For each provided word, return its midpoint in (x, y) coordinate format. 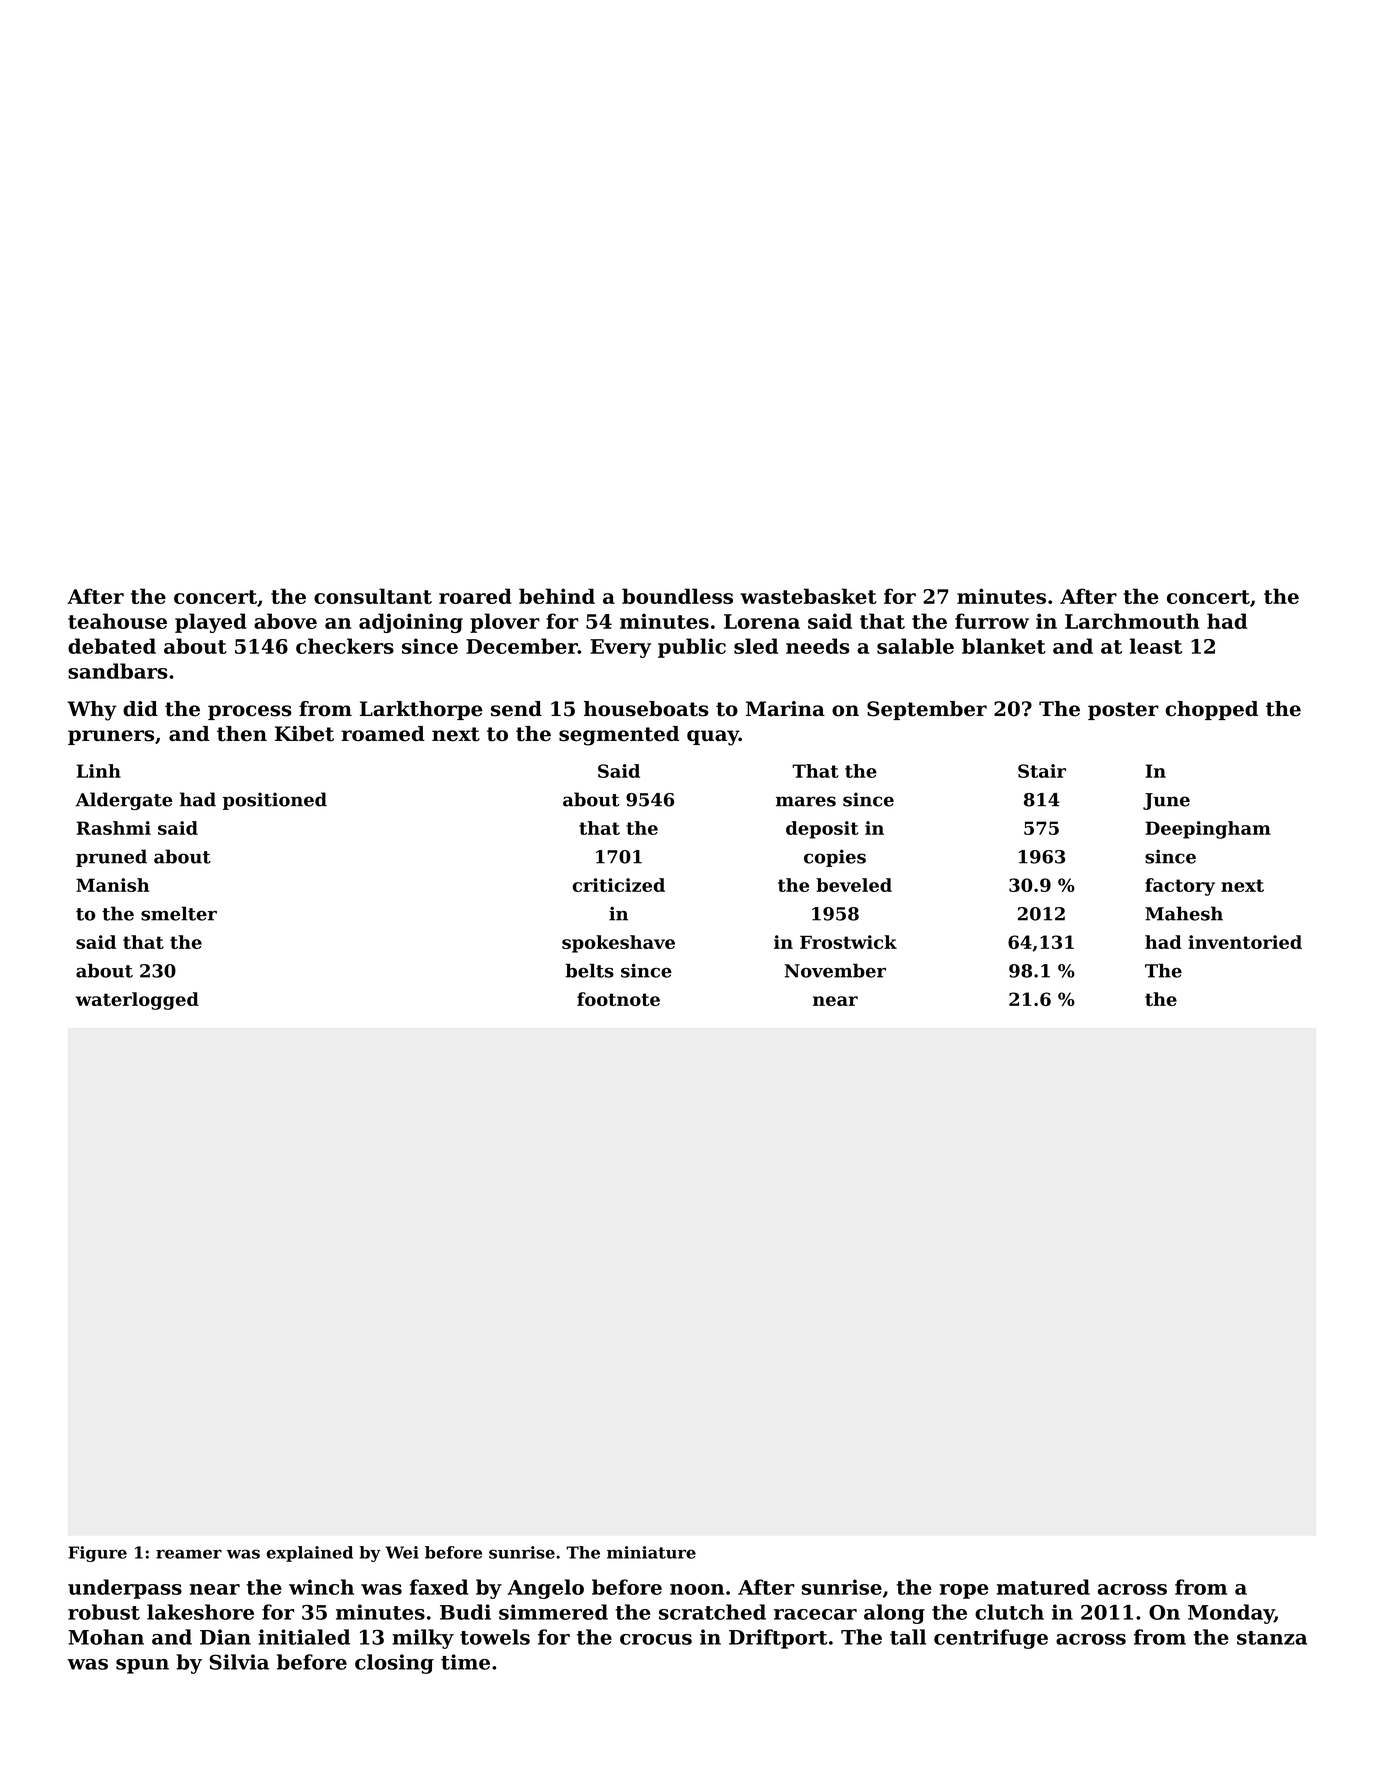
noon (697, 1589)
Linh (98, 771)
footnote (618, 999)
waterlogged (137, 1001)
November (835, 970)
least (1156, 646)
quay (713, 738)
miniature (651, 1552)
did (140, 709)
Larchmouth (1132, 621)
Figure (97, 1554)
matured (1043, 1587)
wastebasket (808, 596)
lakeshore (200, 1612)
